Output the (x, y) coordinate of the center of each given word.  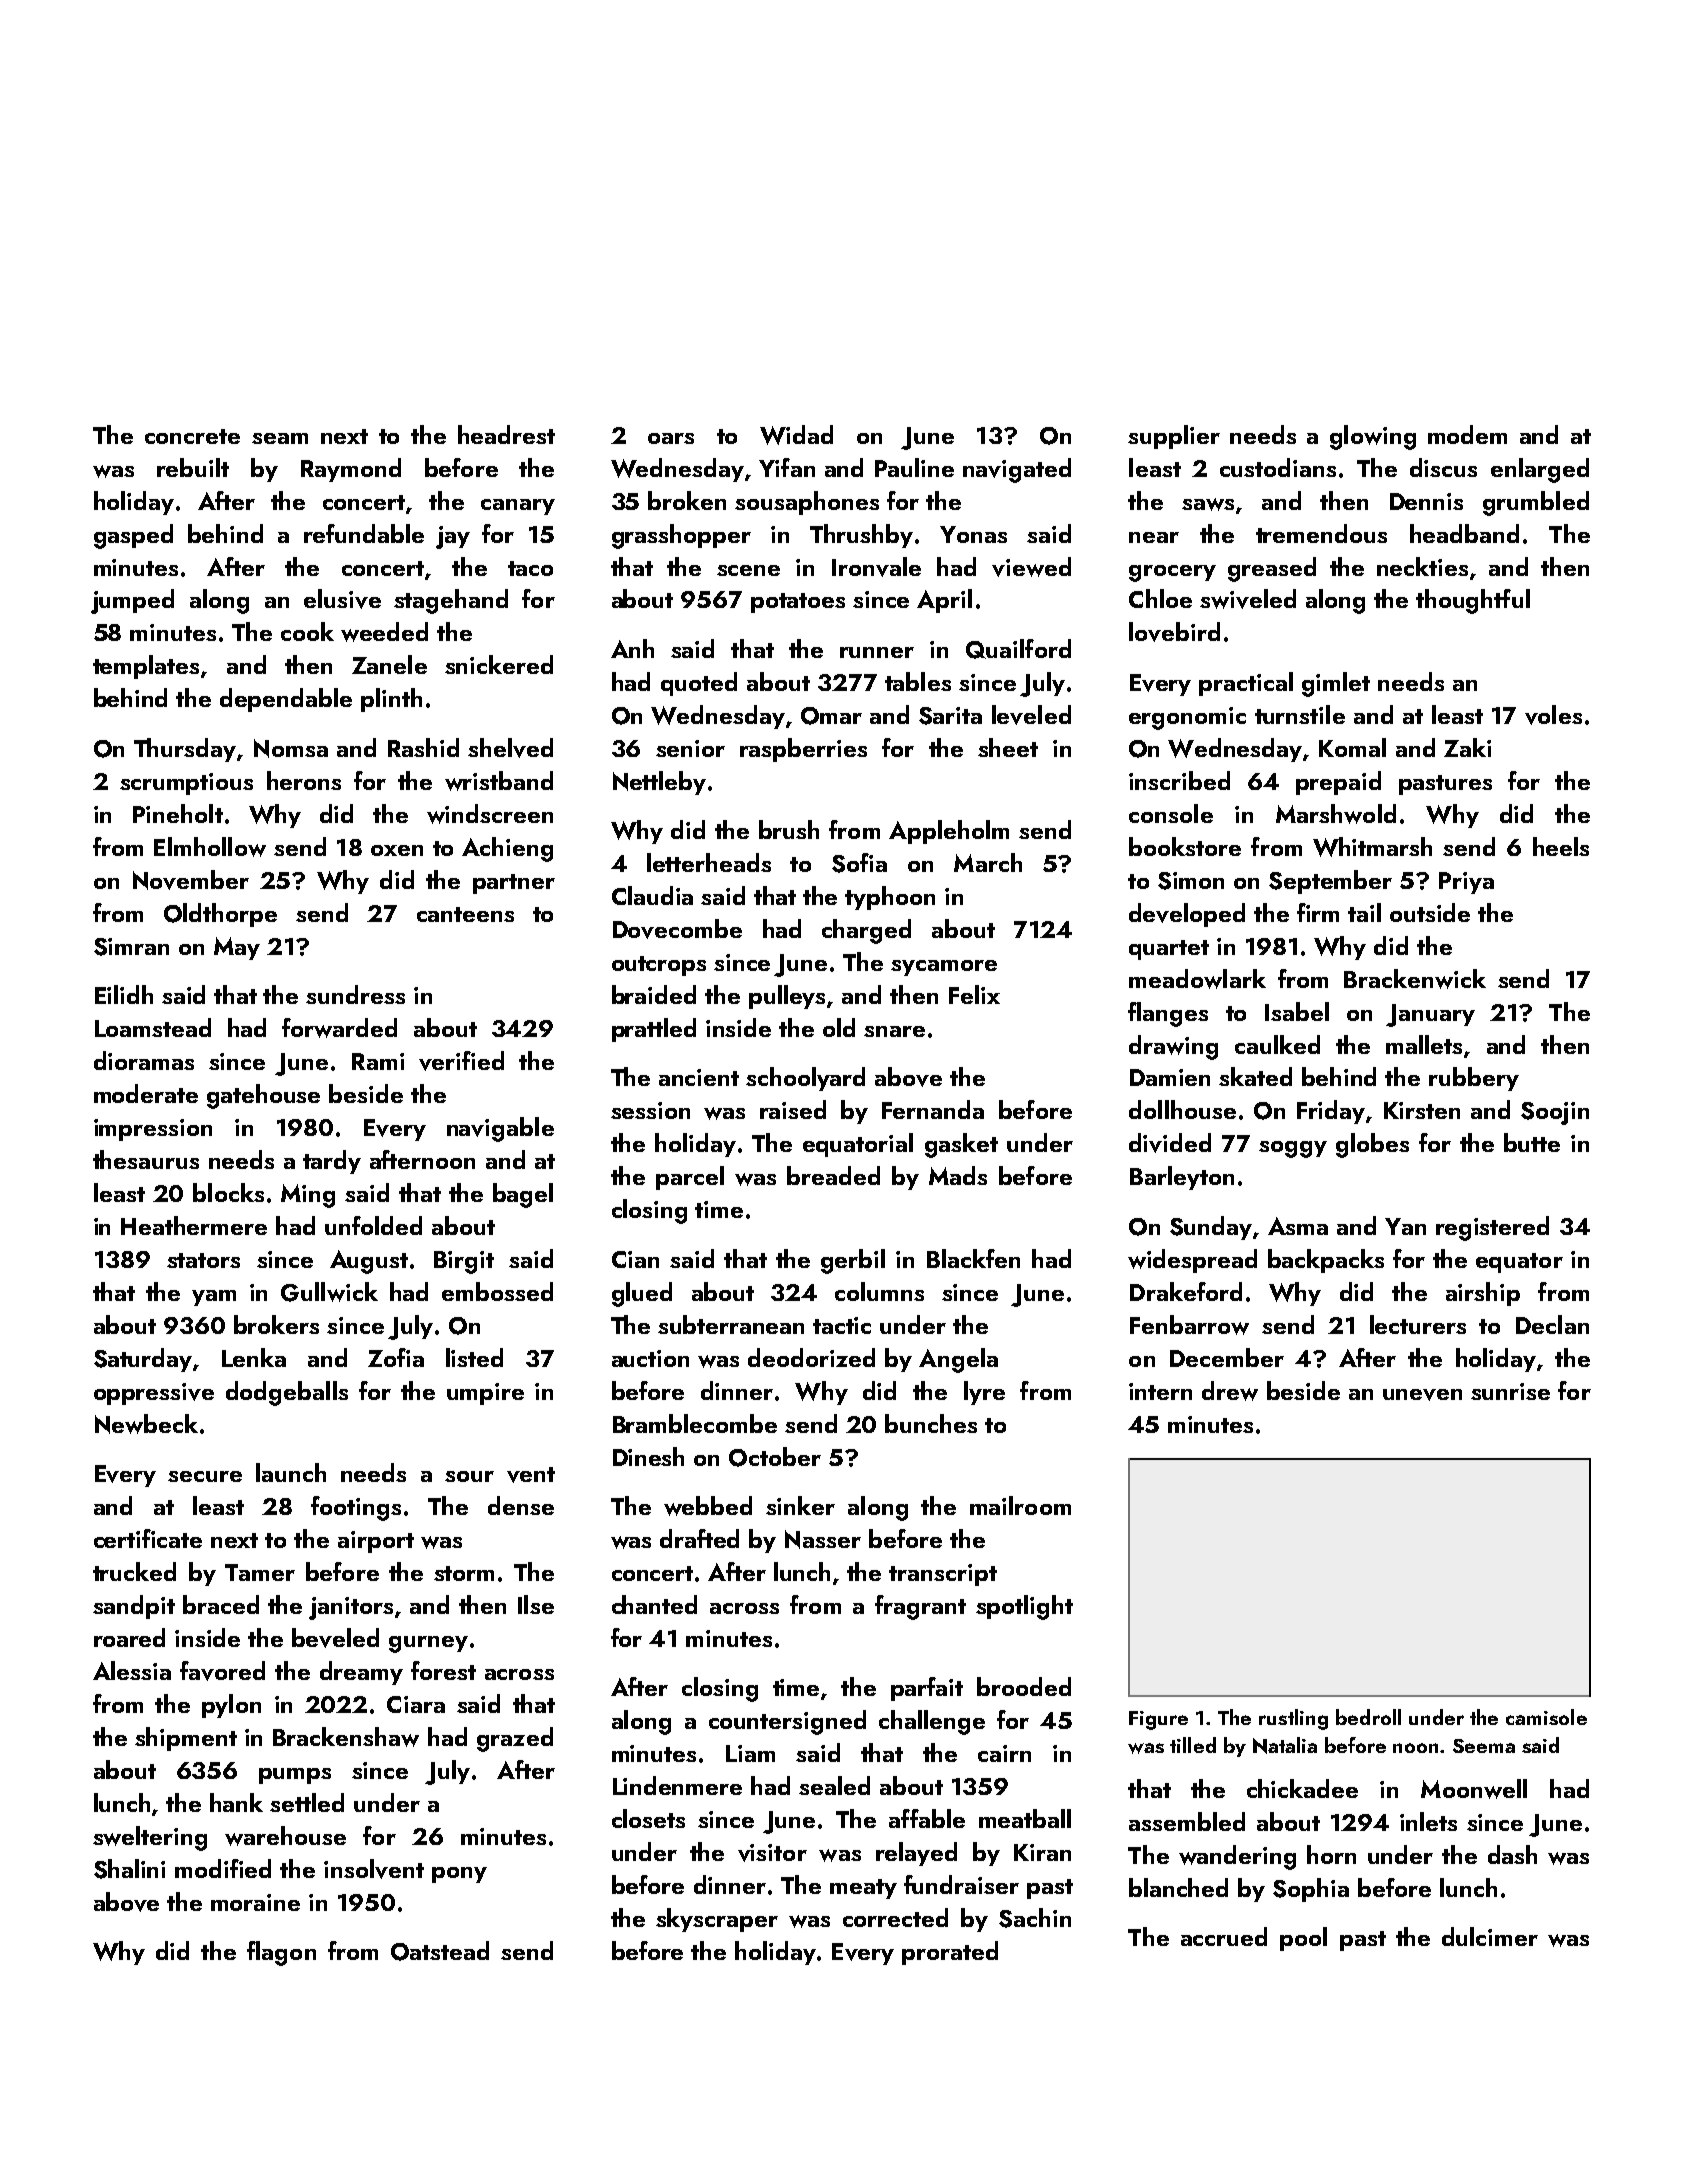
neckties (1422, 566)
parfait (927, 1689)
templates (146, 667)
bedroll (1368, 1717)
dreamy (361, 1673)
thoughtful (1473, 601)
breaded (833, 1175)
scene (748, 570)
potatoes (798, 603)
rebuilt (193, 467)
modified (223, 1868)
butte (1532, 1142)
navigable (500, 1129)
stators (203, 1260)
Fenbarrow (1189, 1325)
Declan (1552, 1324)
